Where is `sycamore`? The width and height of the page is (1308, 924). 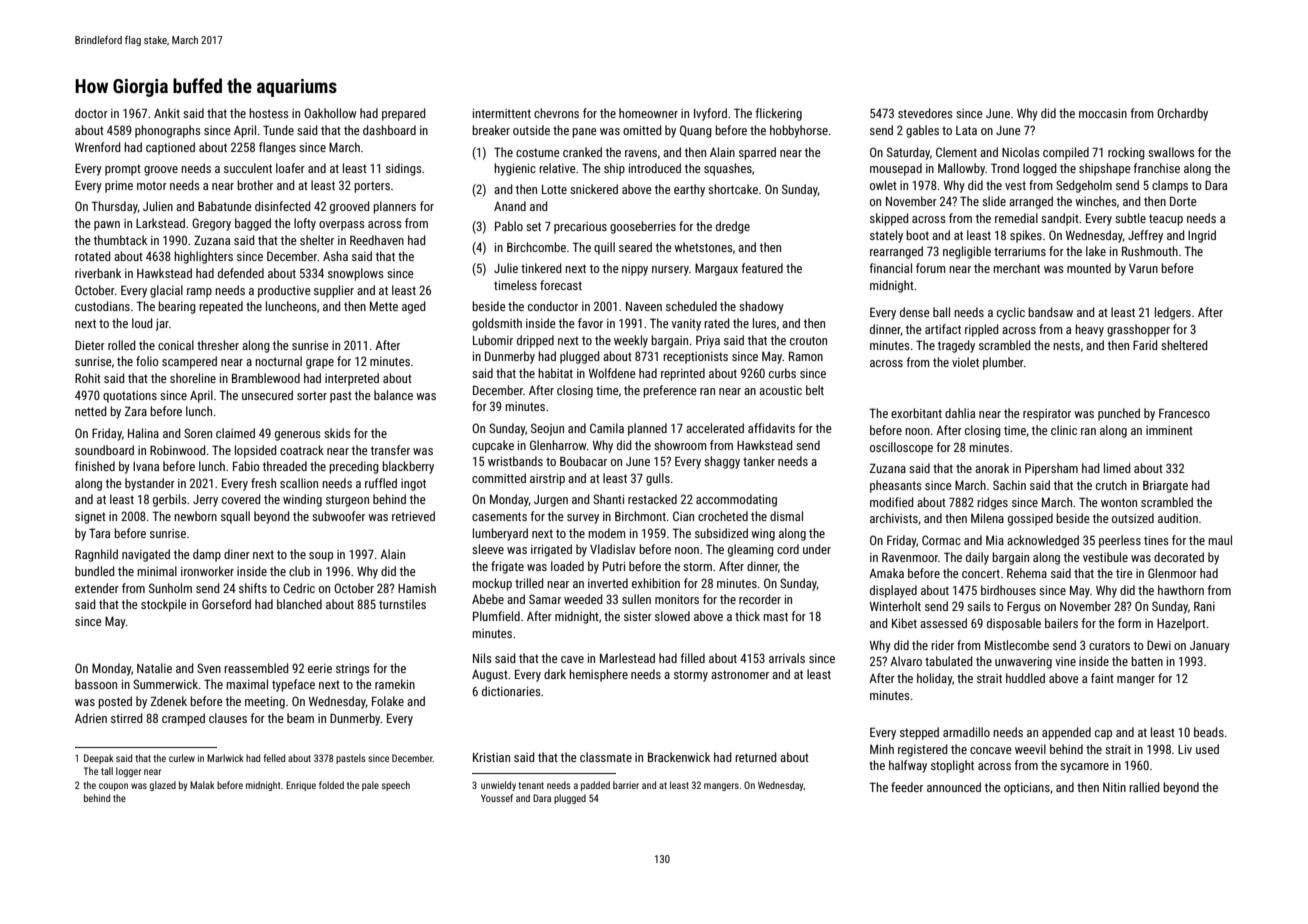 sycamore is located at coordinates (1084, 768).
